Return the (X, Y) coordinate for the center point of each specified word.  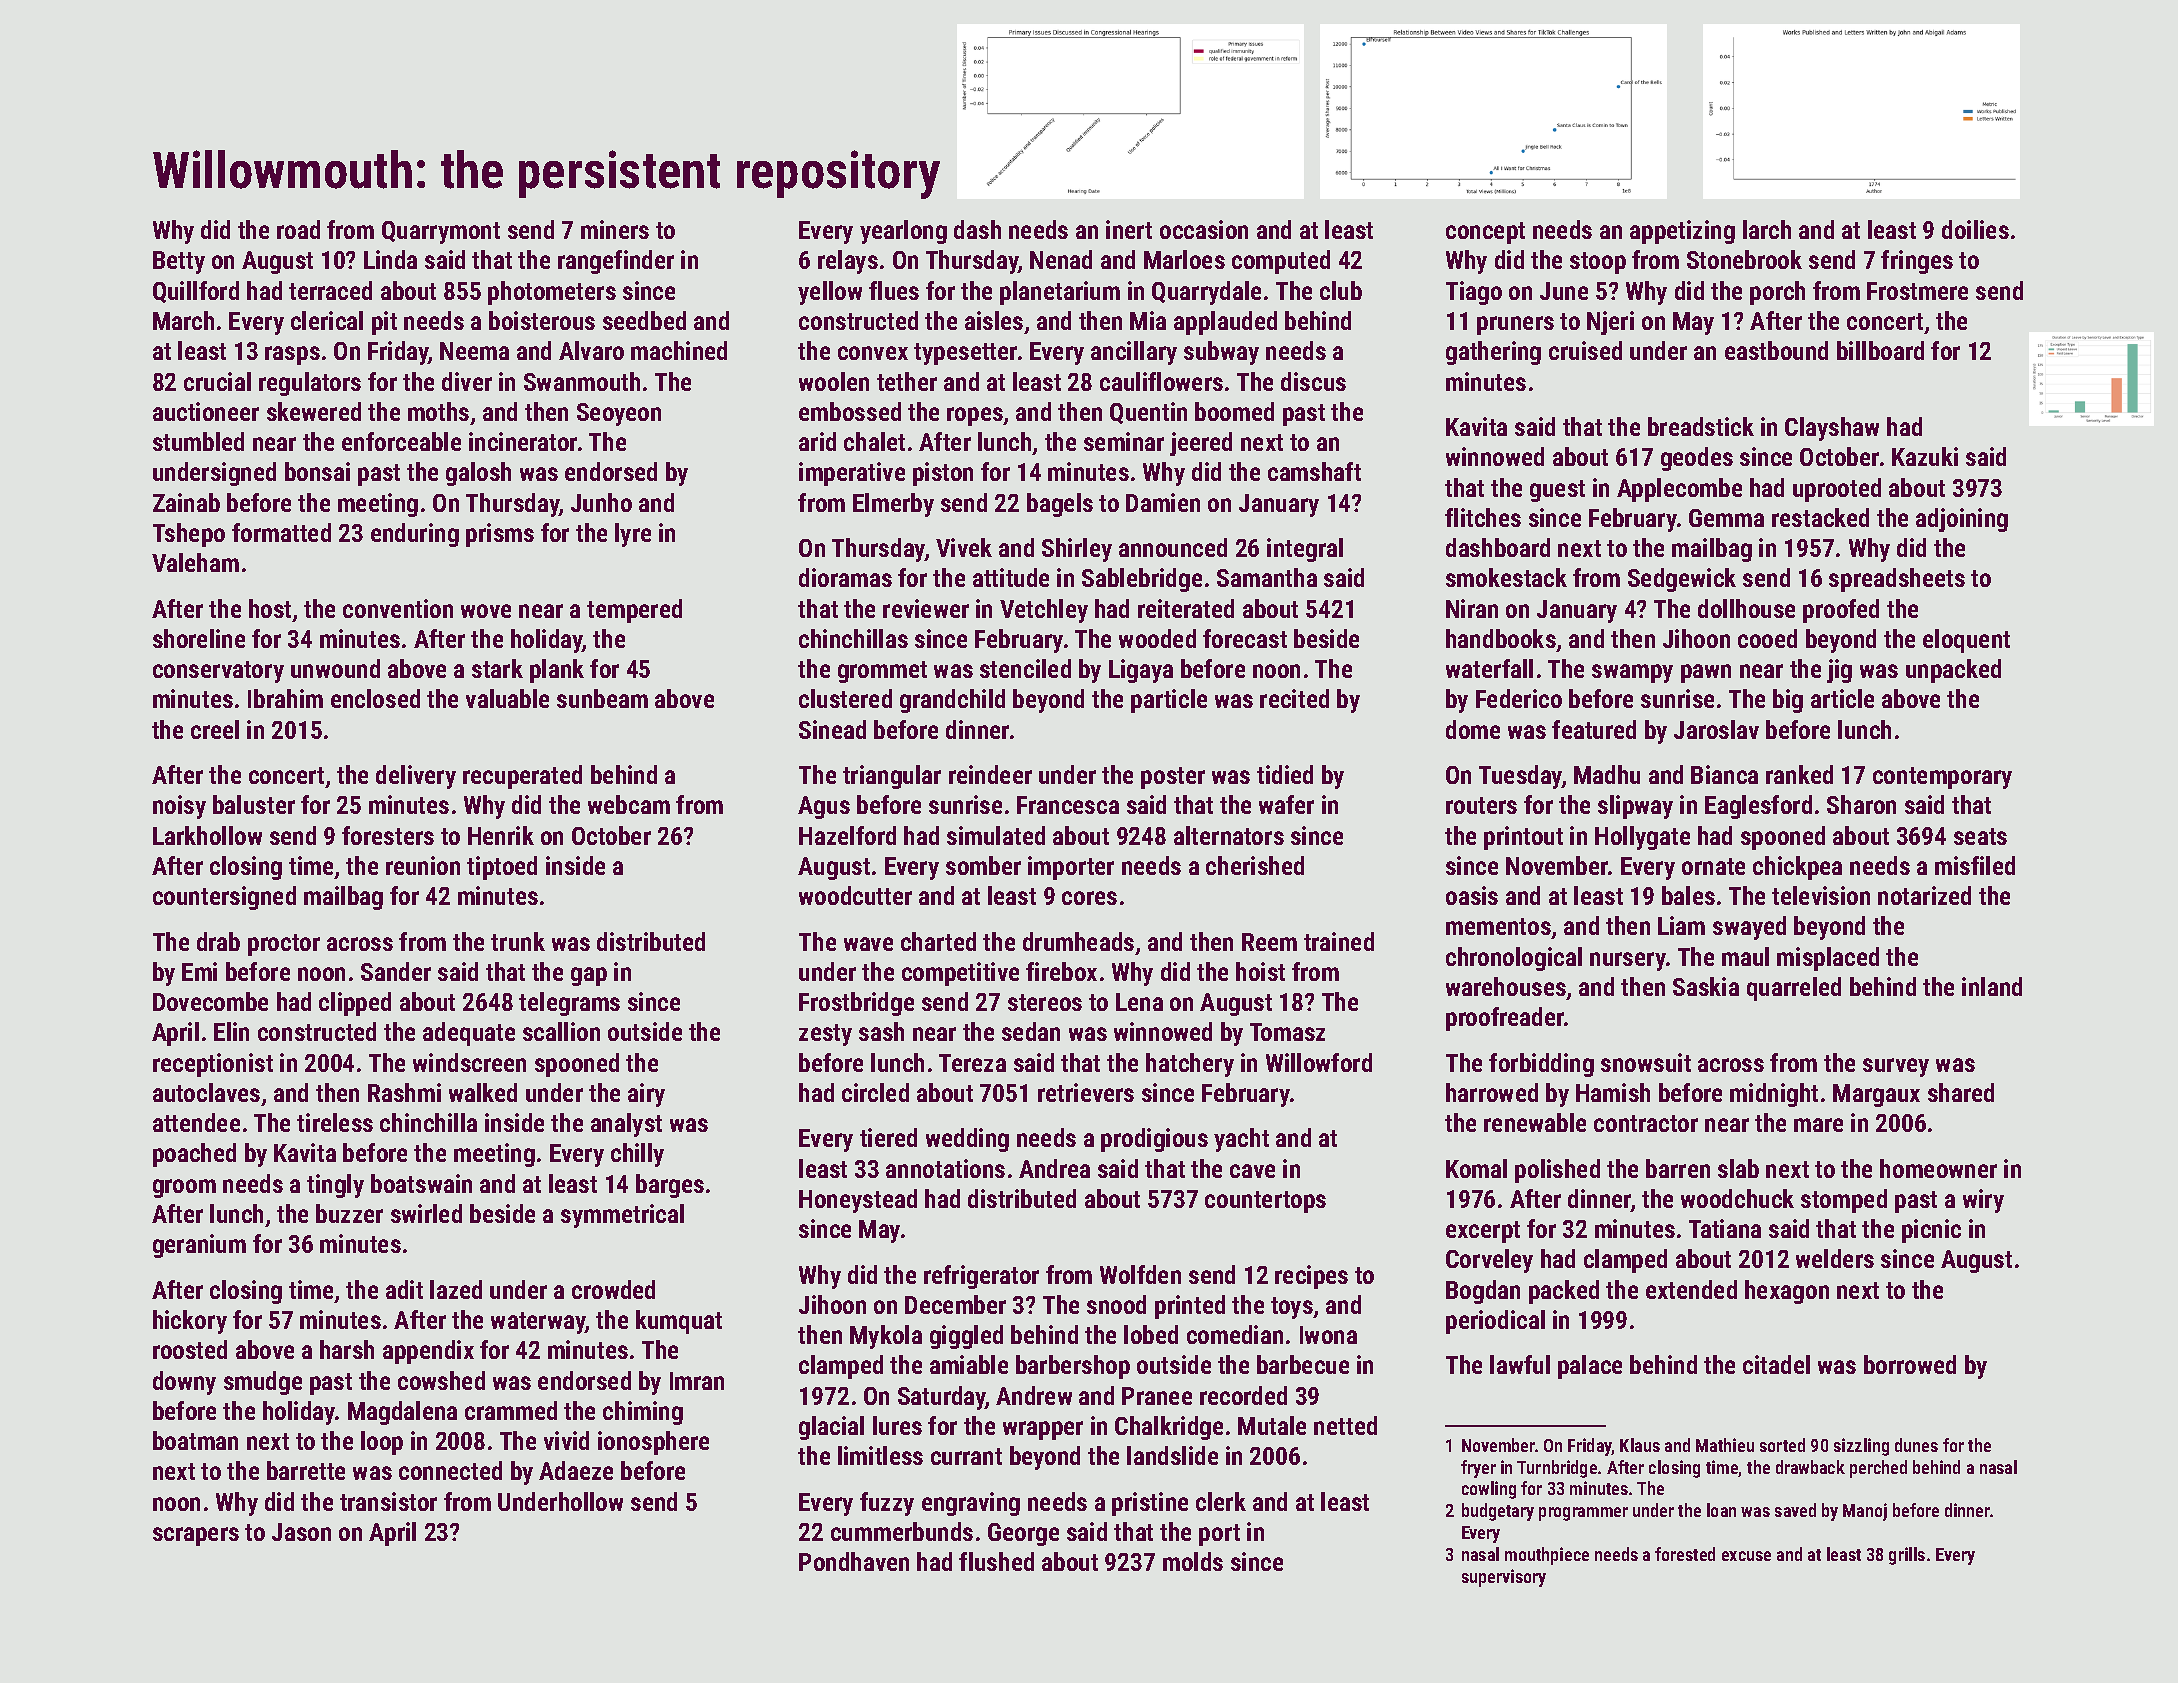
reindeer (990, 774)
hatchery (1190, 1065)
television (1821, 895)
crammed (511, 1410)
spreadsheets (1897, 580)
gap (589, 976)
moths (438, 411)
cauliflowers (1161, 381)
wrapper (1043, 1430)
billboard (1880, 350)
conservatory (218, 672)
